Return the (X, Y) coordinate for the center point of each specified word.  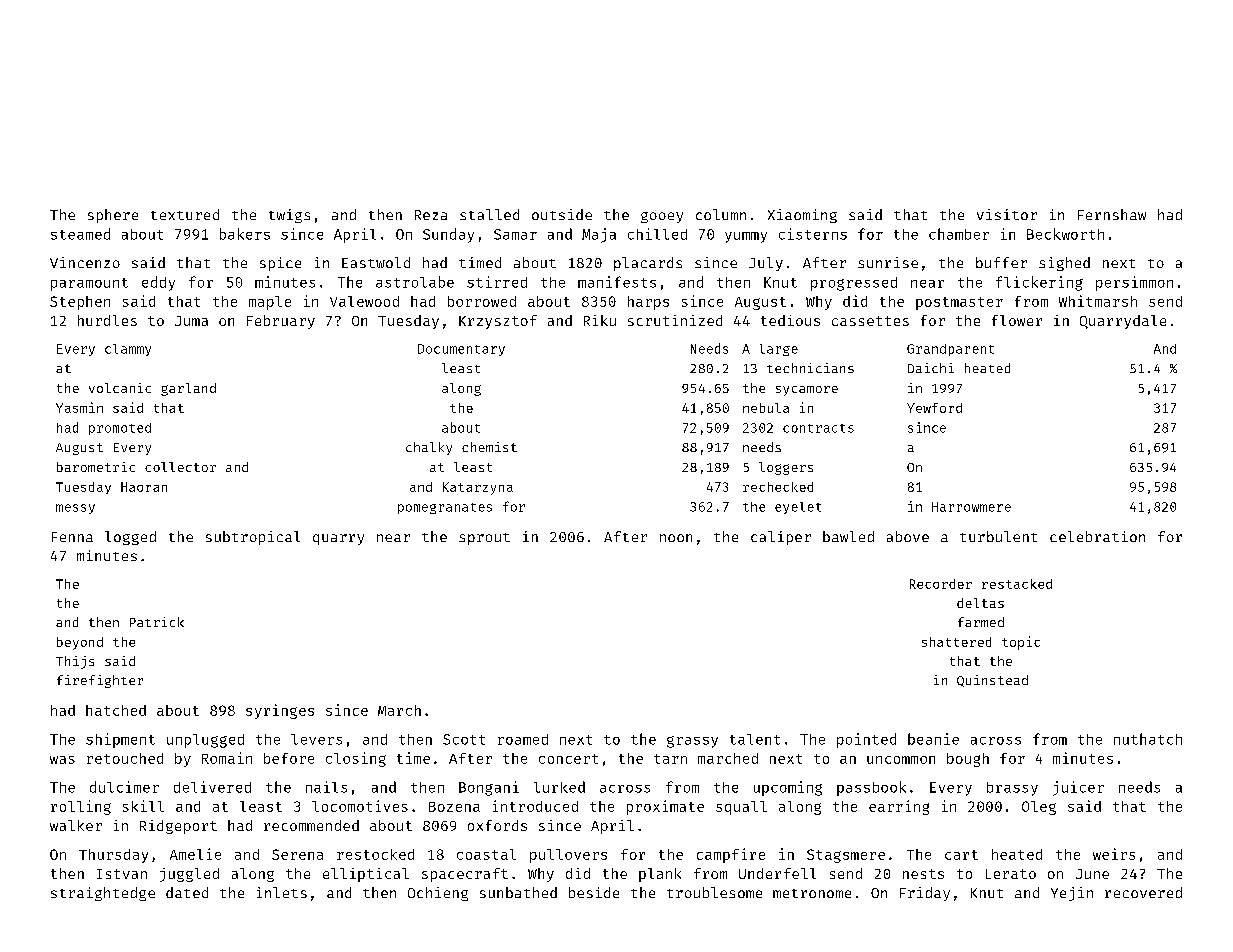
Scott (464, 739)
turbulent (998, 536)
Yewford (934, 408)
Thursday (113, 856)
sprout (484, 539)
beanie (933, 739)
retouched (125, 758)
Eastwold (376, 262)
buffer (1001, 262)
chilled (657, 234)
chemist (489, 447)
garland (188, 389)
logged (130, 538)
